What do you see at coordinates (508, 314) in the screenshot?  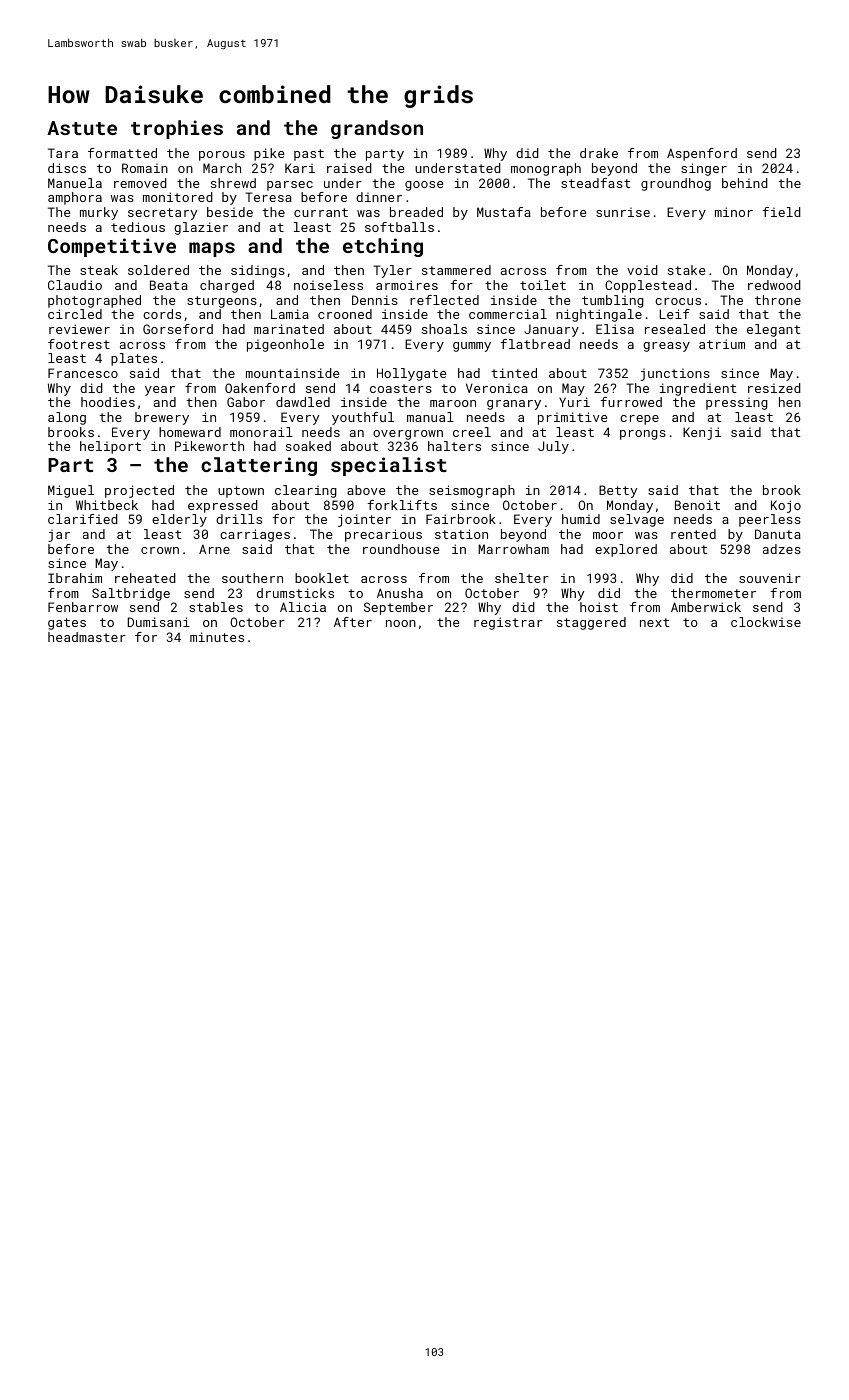 I see `commercial` at bounding box center [508, 314].
